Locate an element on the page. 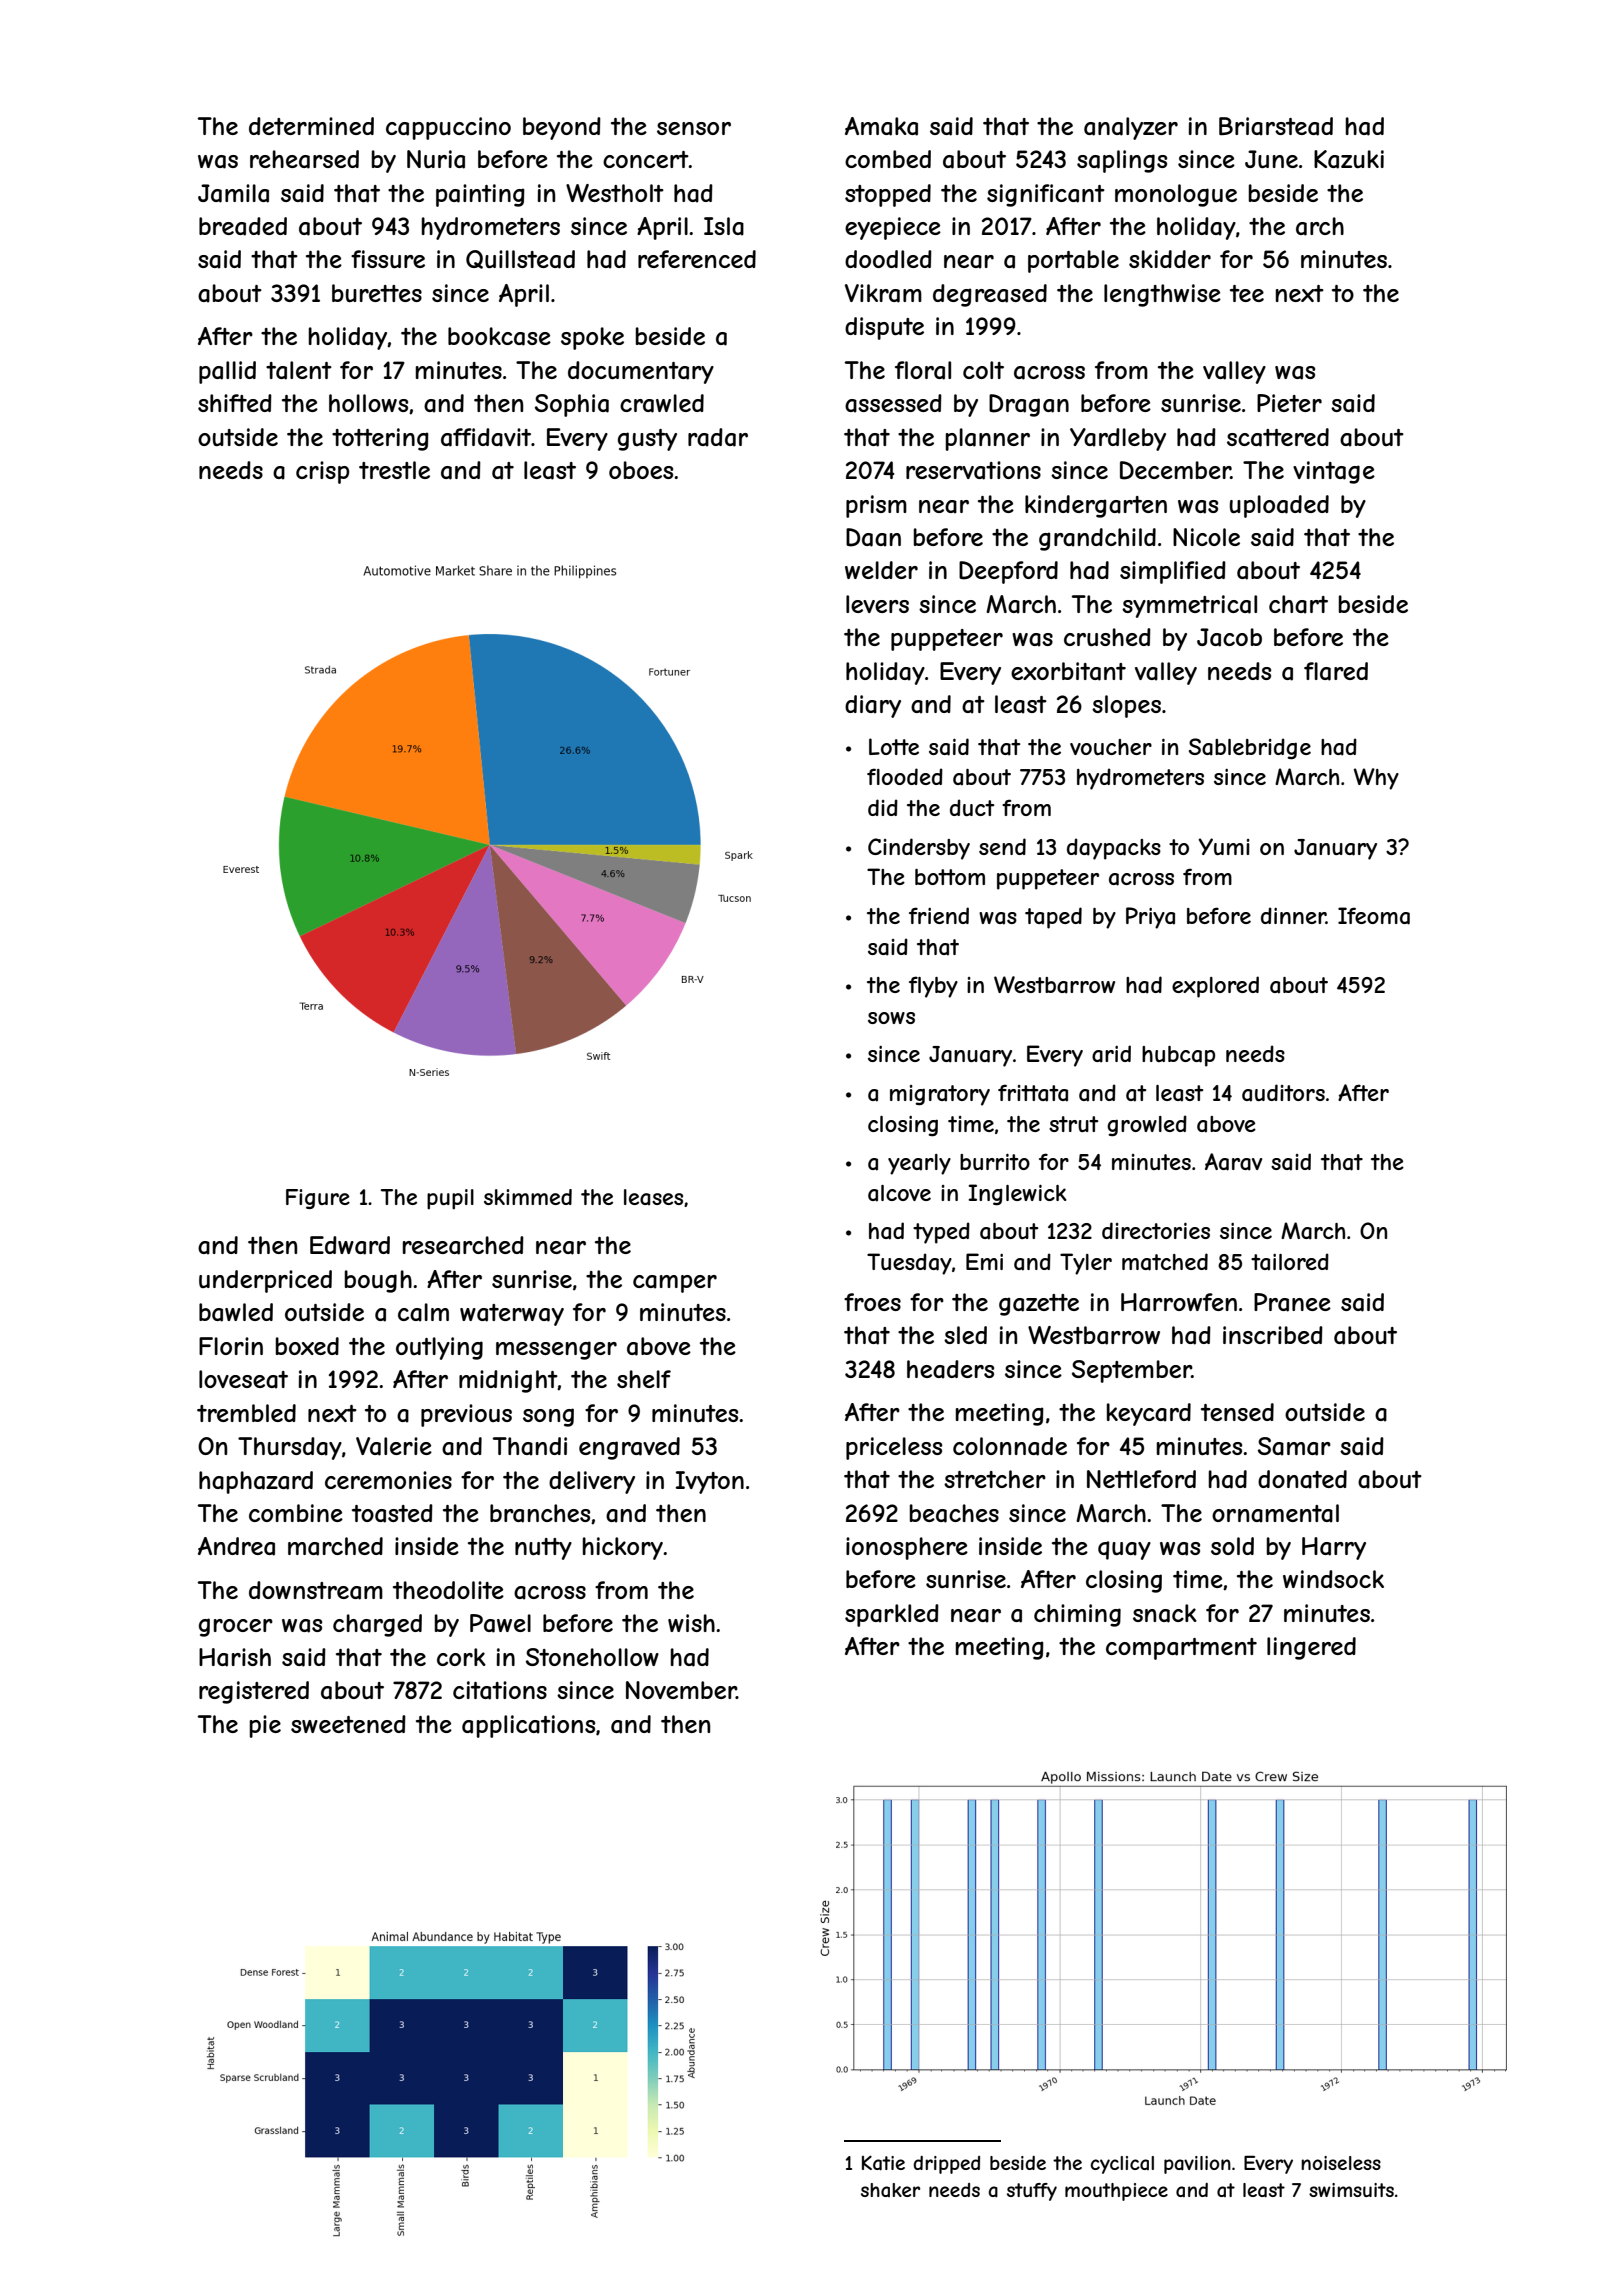  pupil is located at coordinates (450, 1199).
